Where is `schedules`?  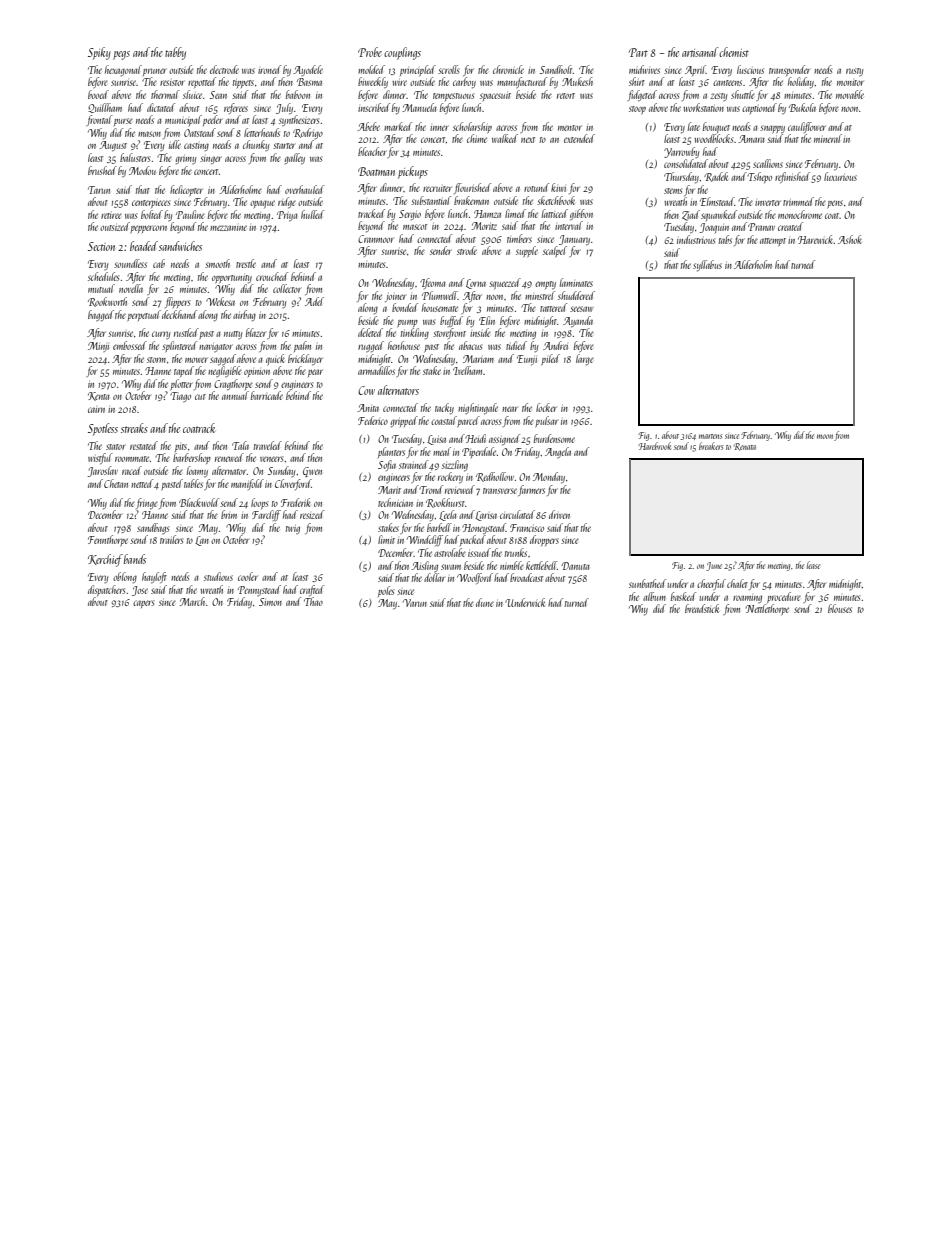 schedules is located at coordinates (103, 276).
